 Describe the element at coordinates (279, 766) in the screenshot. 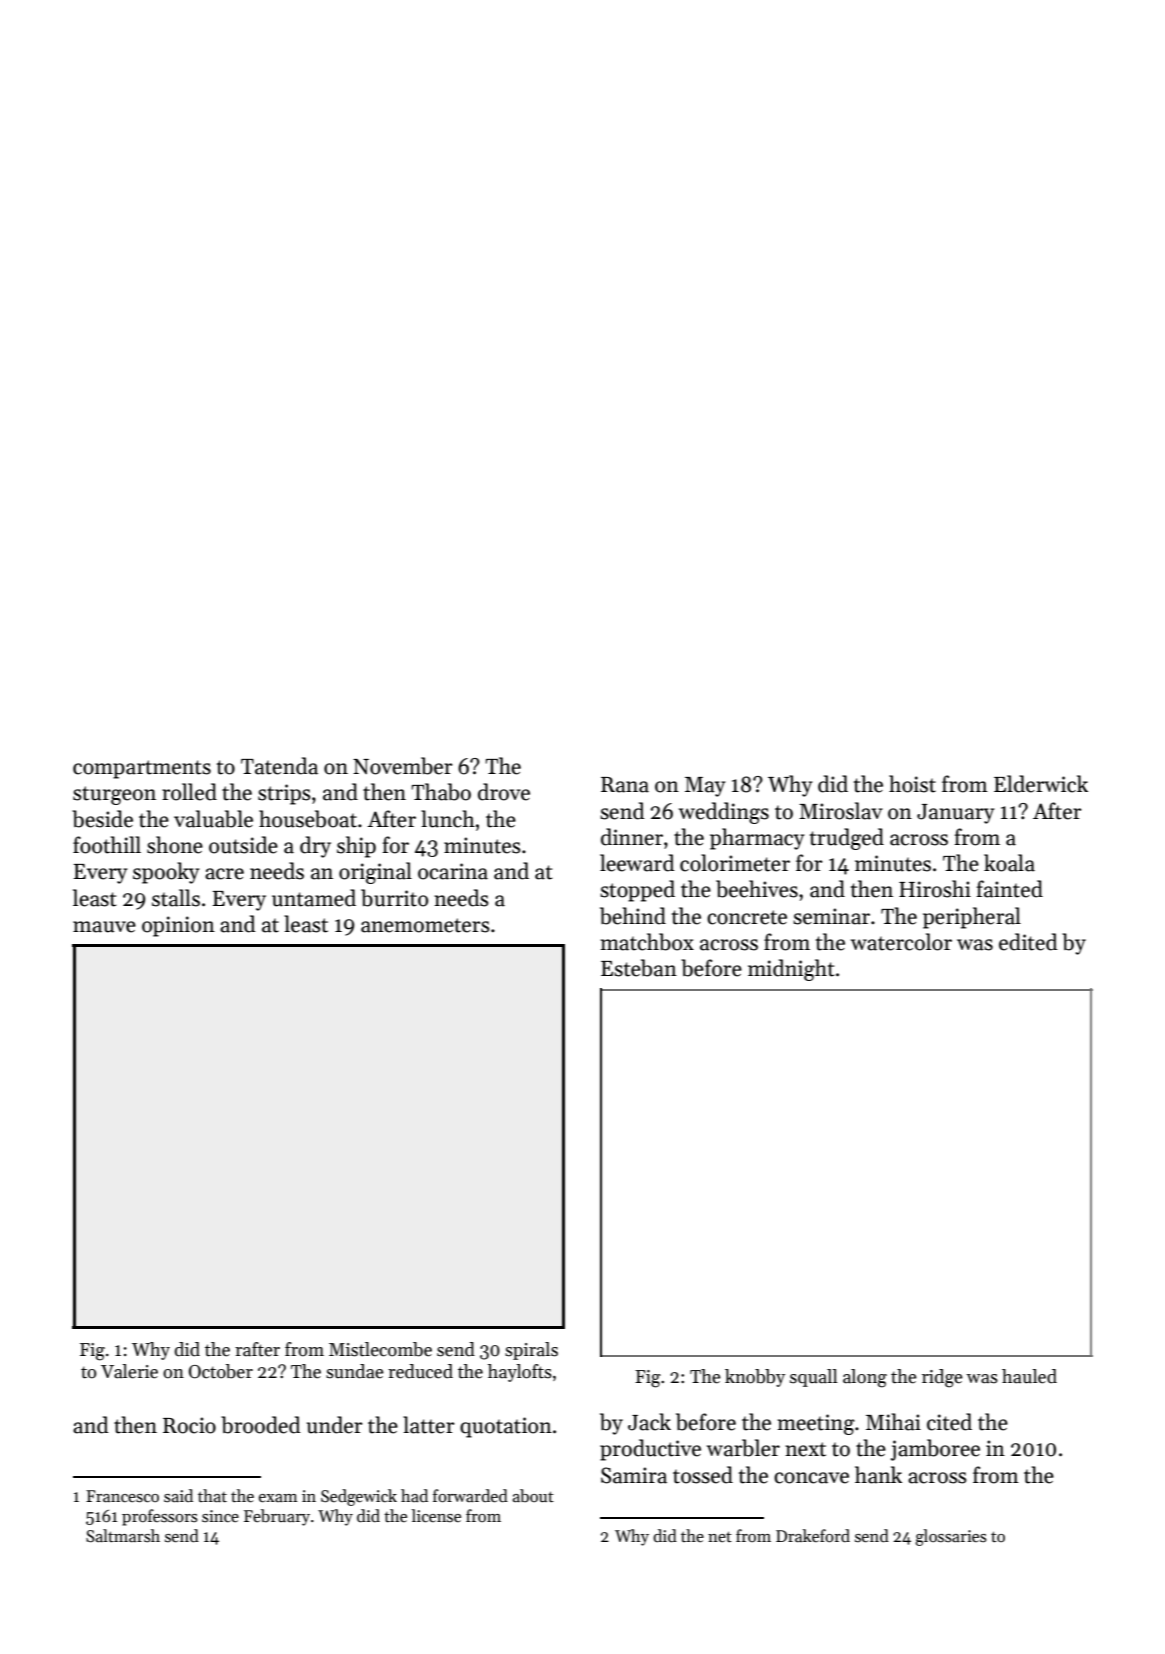

I see `Tatenda` at that location.
